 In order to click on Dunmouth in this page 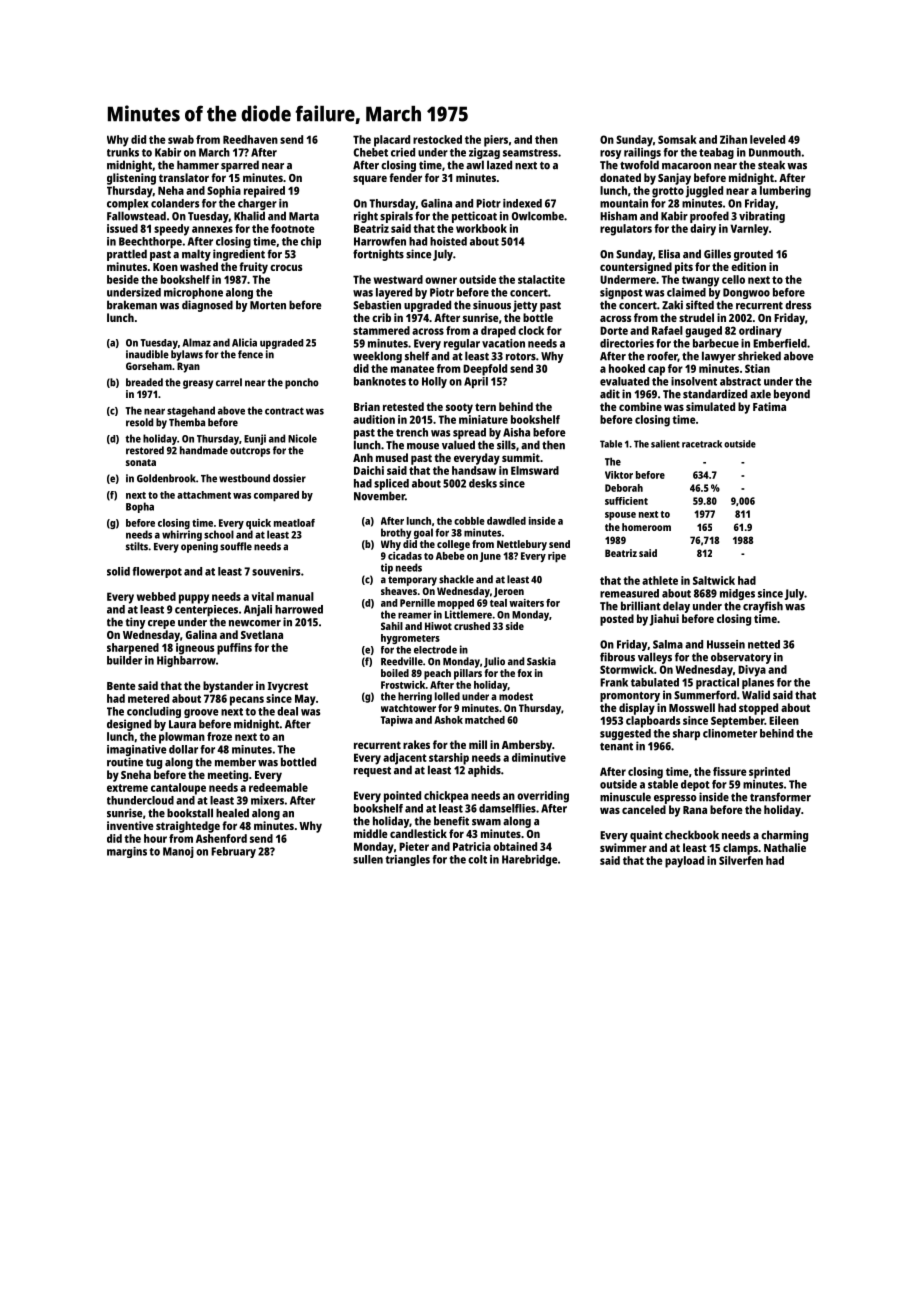, I will do `click(775, 152)`.
